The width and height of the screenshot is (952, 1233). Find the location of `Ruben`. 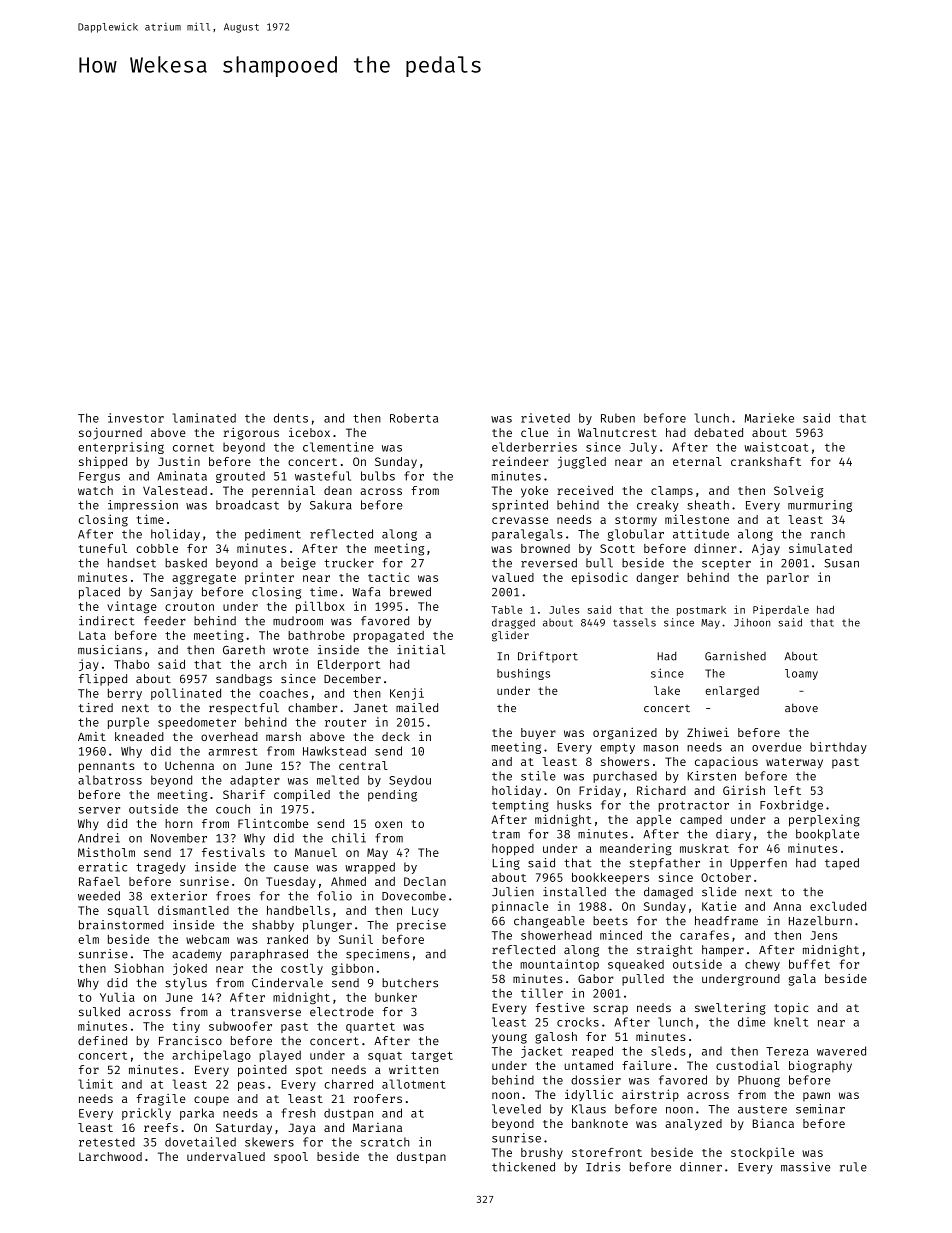

Ruben is located at coordinates (618, 418).
